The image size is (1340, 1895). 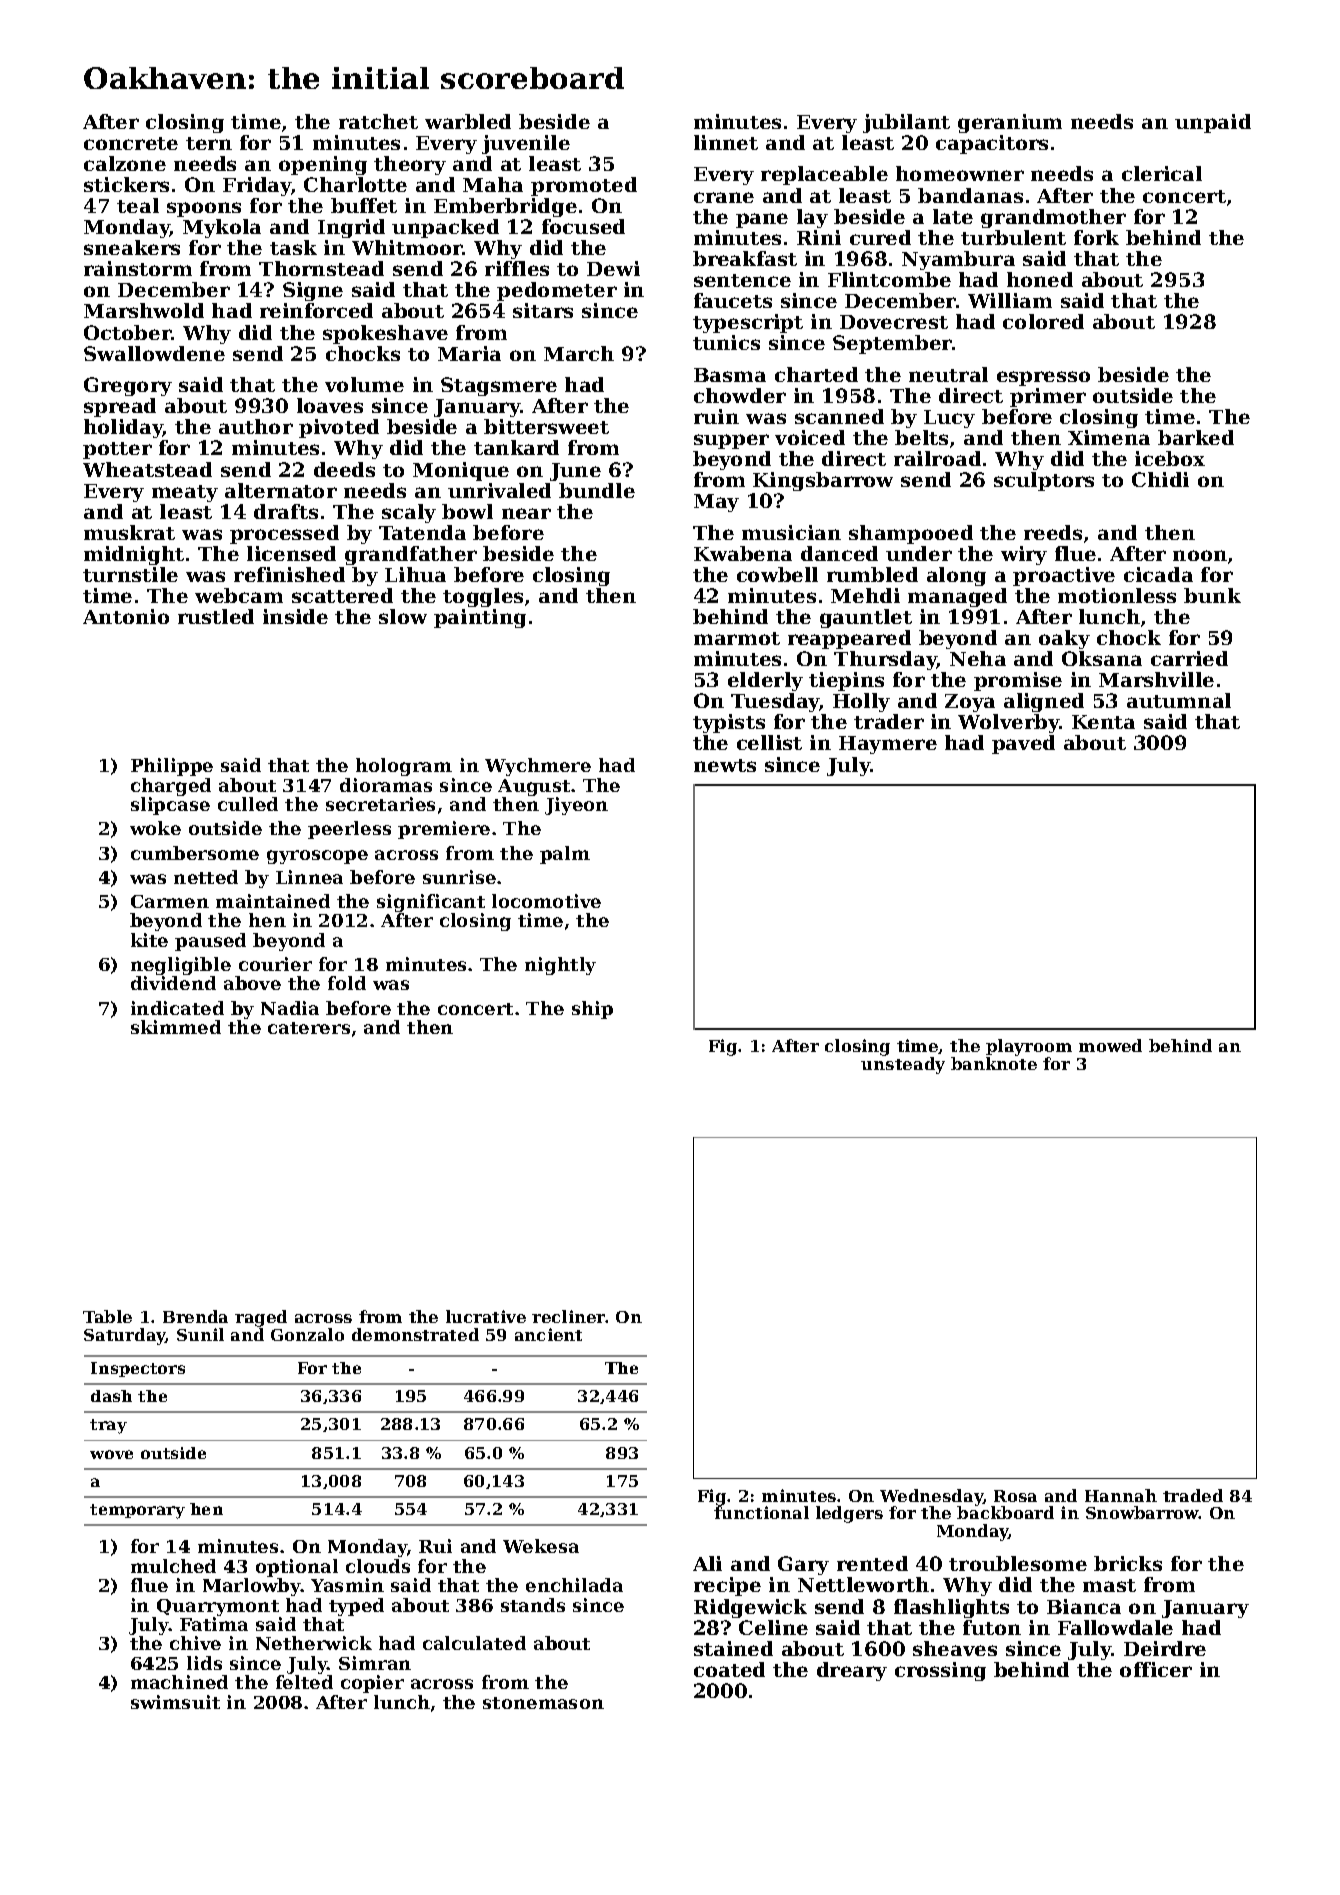 I want to click on May, so click(x=716, y=503).
